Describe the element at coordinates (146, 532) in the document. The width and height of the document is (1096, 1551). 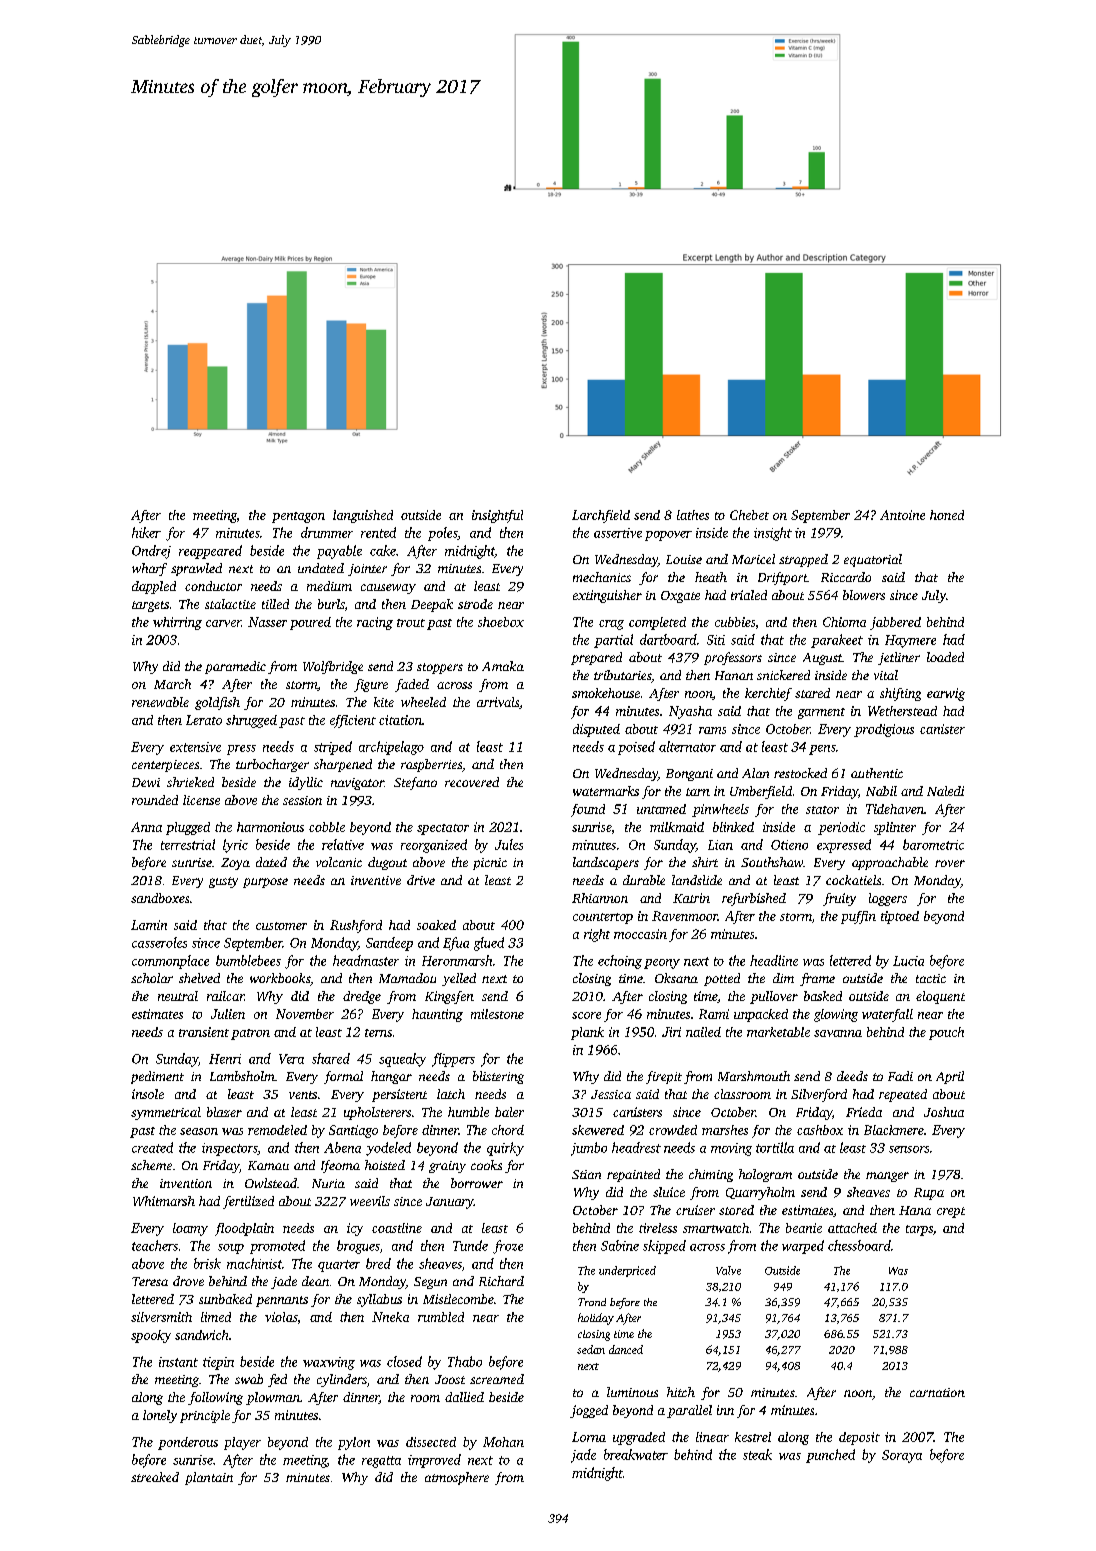
I see `hiker` at that location.
